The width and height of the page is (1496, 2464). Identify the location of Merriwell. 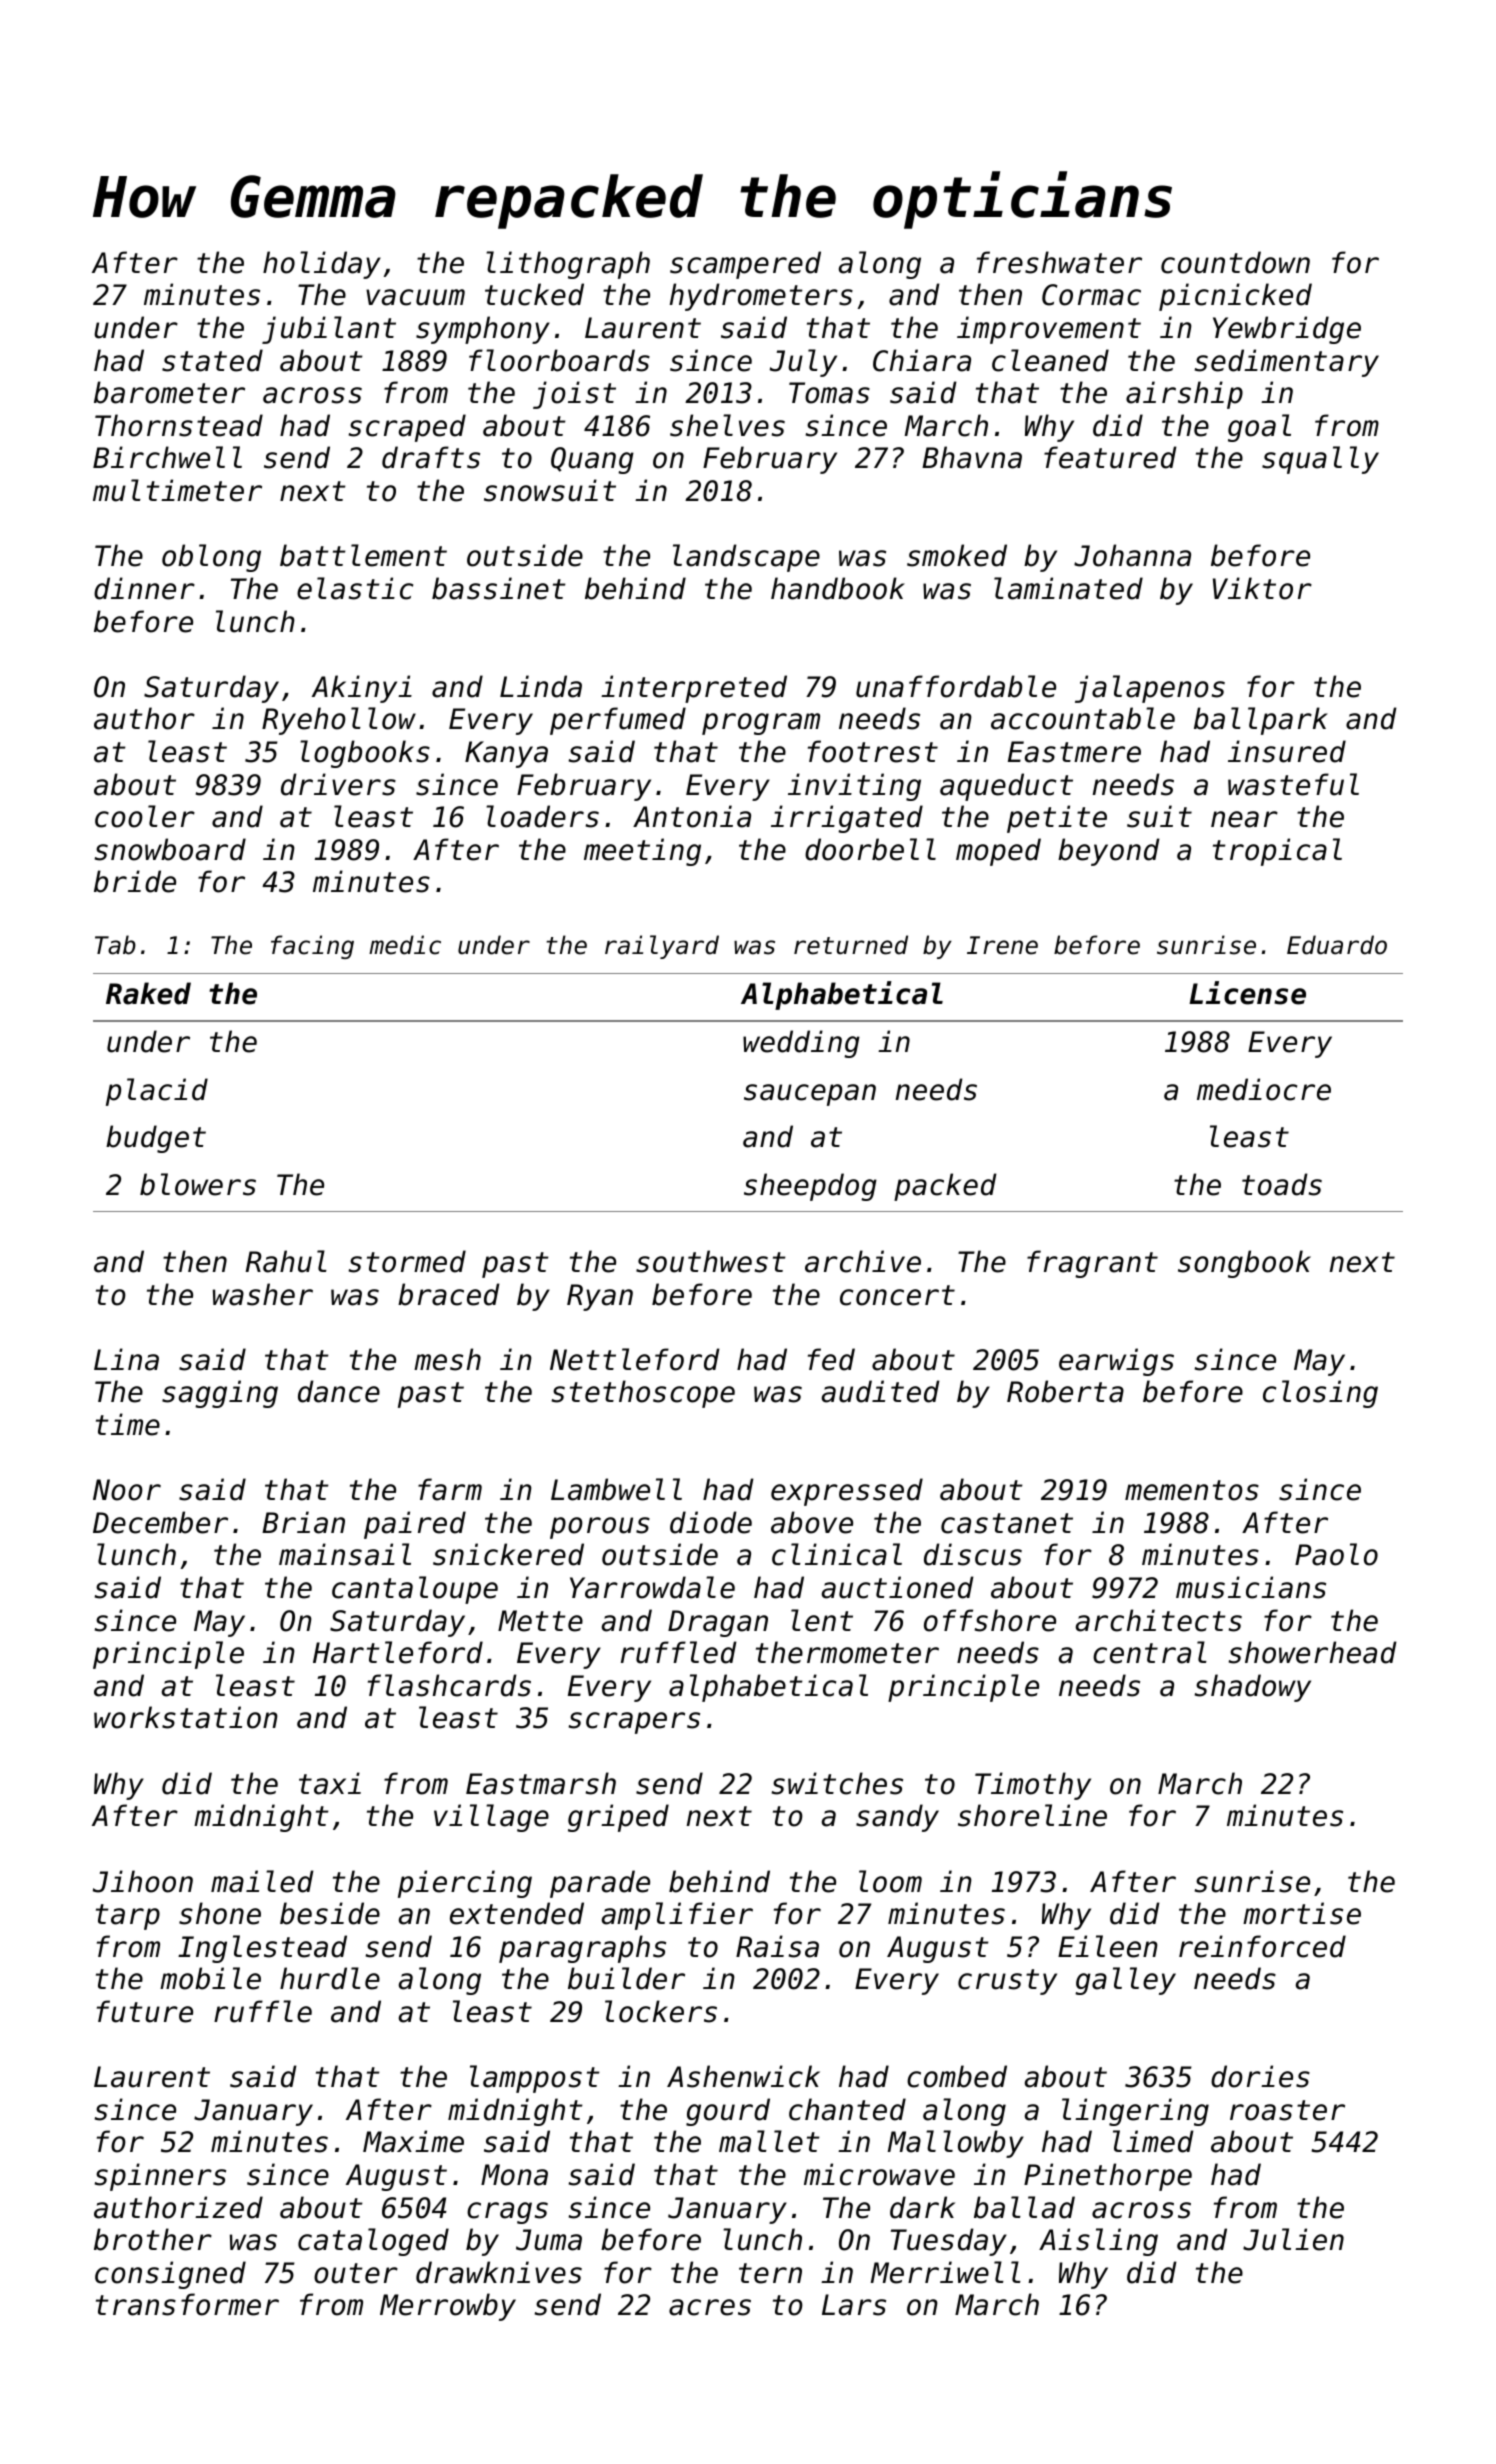
(946, 2272).
